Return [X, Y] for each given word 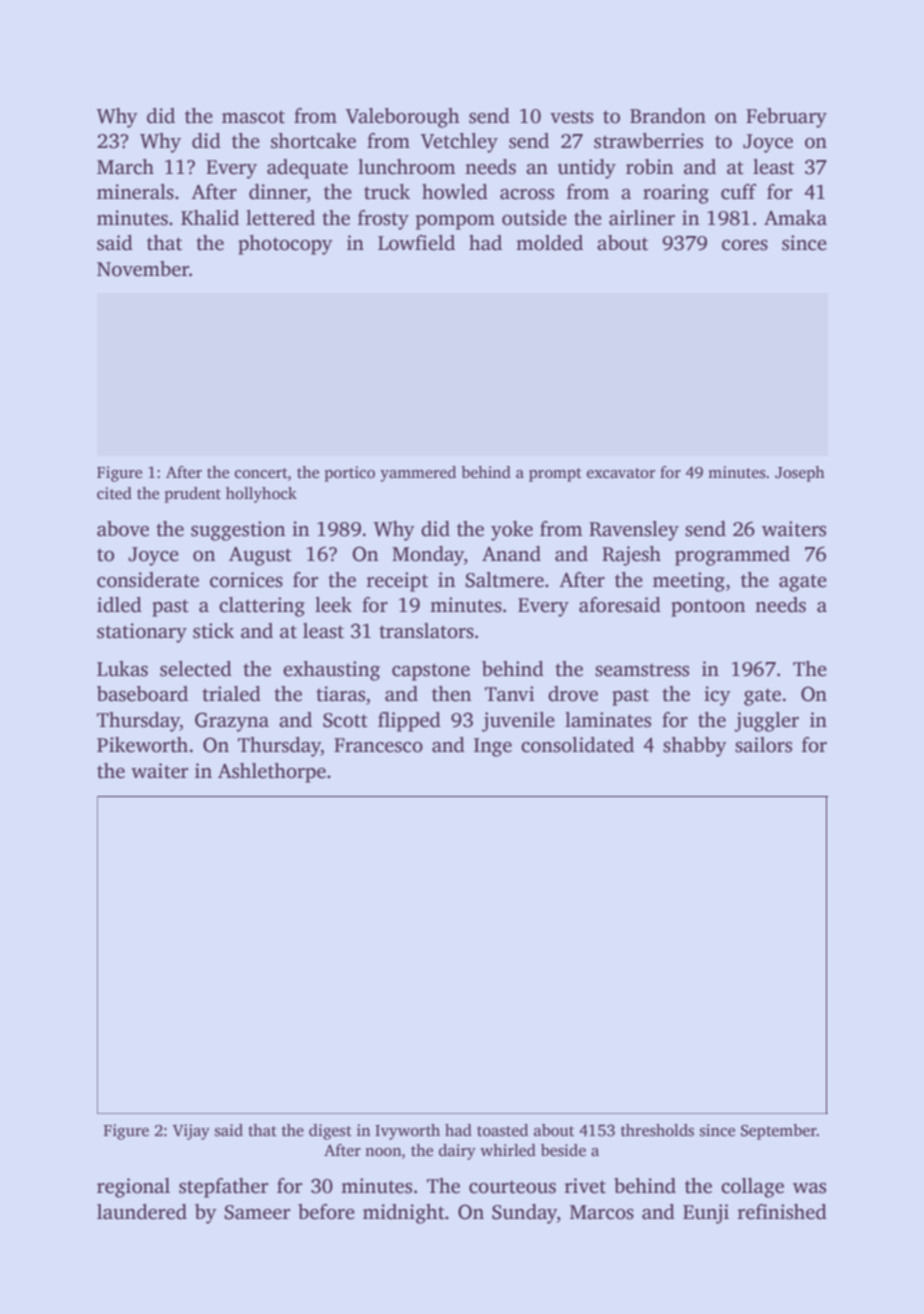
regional [133, 1188]
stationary [142, 633]
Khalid [210, 218]
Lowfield [416, 243]
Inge [493, 747]
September [779, 1132]
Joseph [800, 474]
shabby [695, 747]
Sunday [524, 1214]
